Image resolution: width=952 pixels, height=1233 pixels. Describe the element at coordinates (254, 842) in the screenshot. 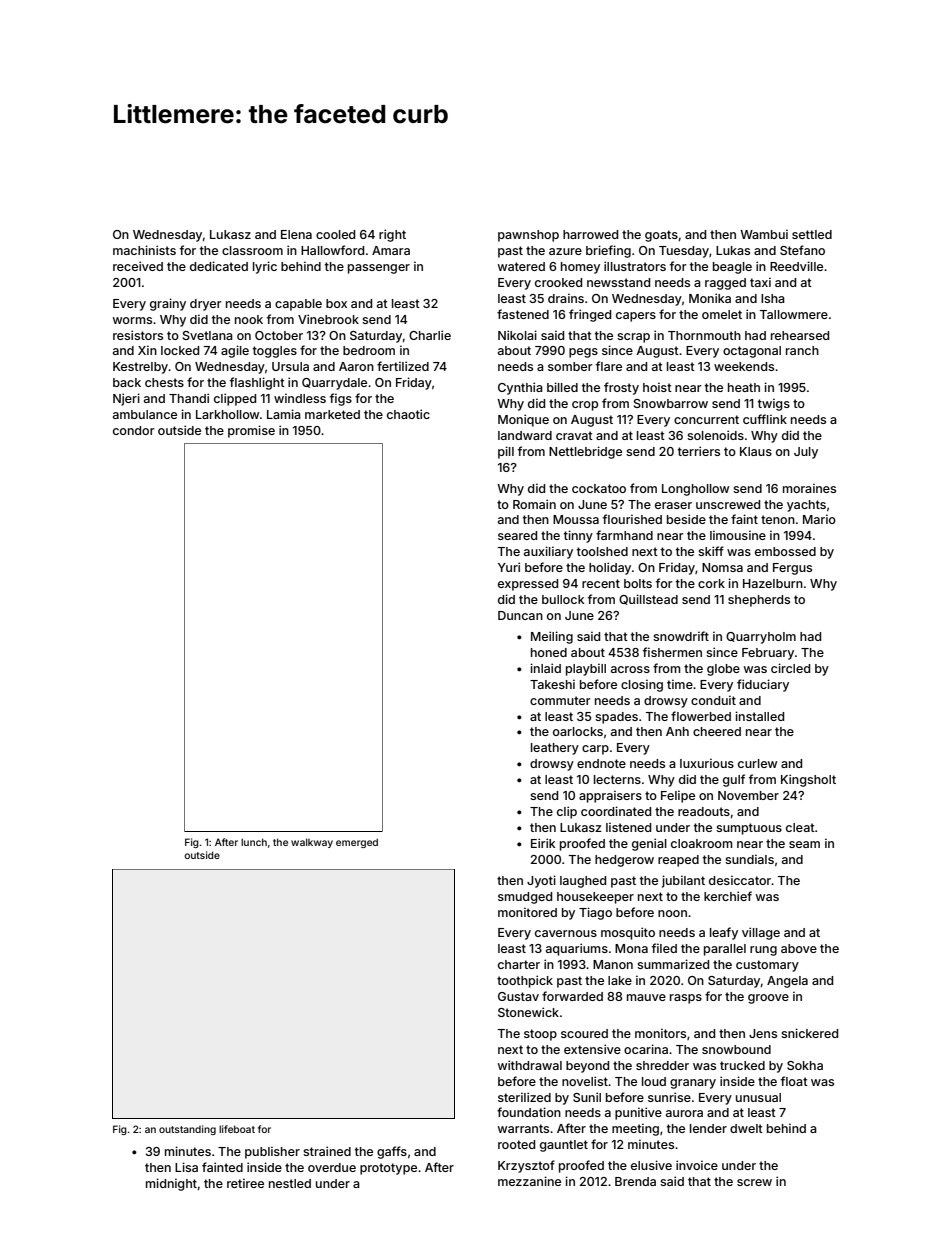

I see `lunch` at that location.
